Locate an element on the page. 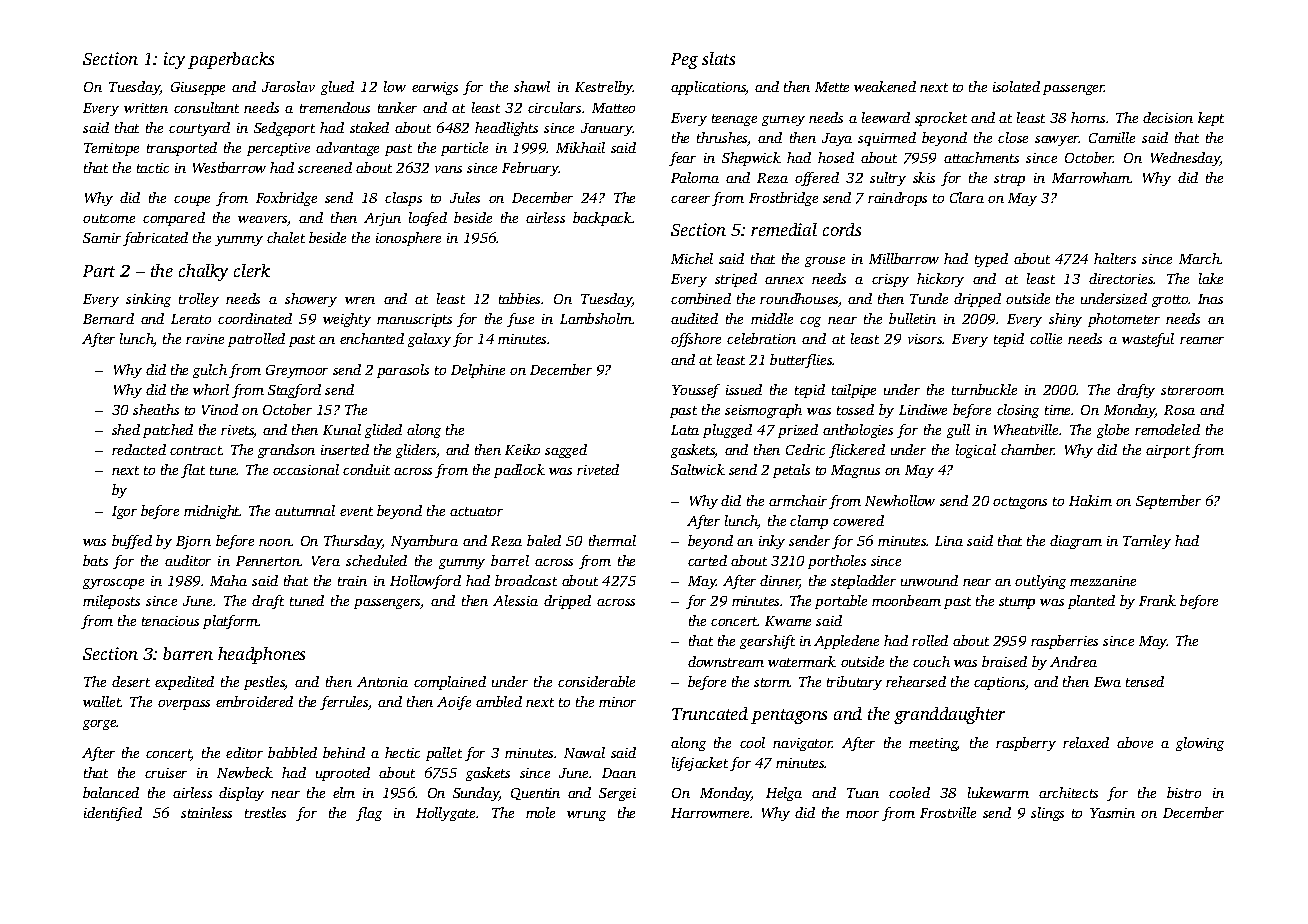 The width and height of the image is (1308, 924). mezzanine is located at coordinates (1103, 581).
